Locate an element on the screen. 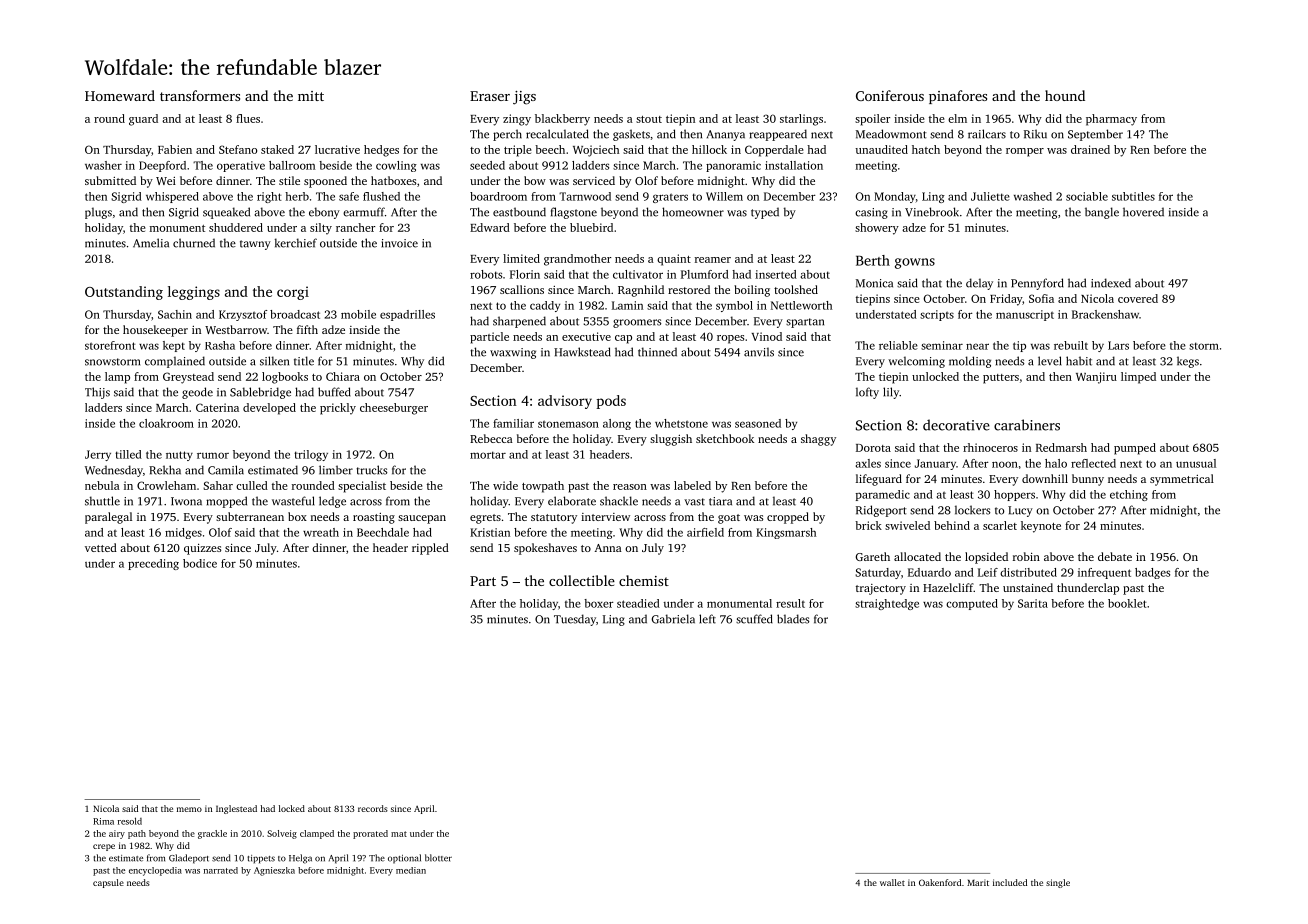 Image resolution: width=1308 pixels, height=924 pixels. badges is located at coordinates (1152, 573).
